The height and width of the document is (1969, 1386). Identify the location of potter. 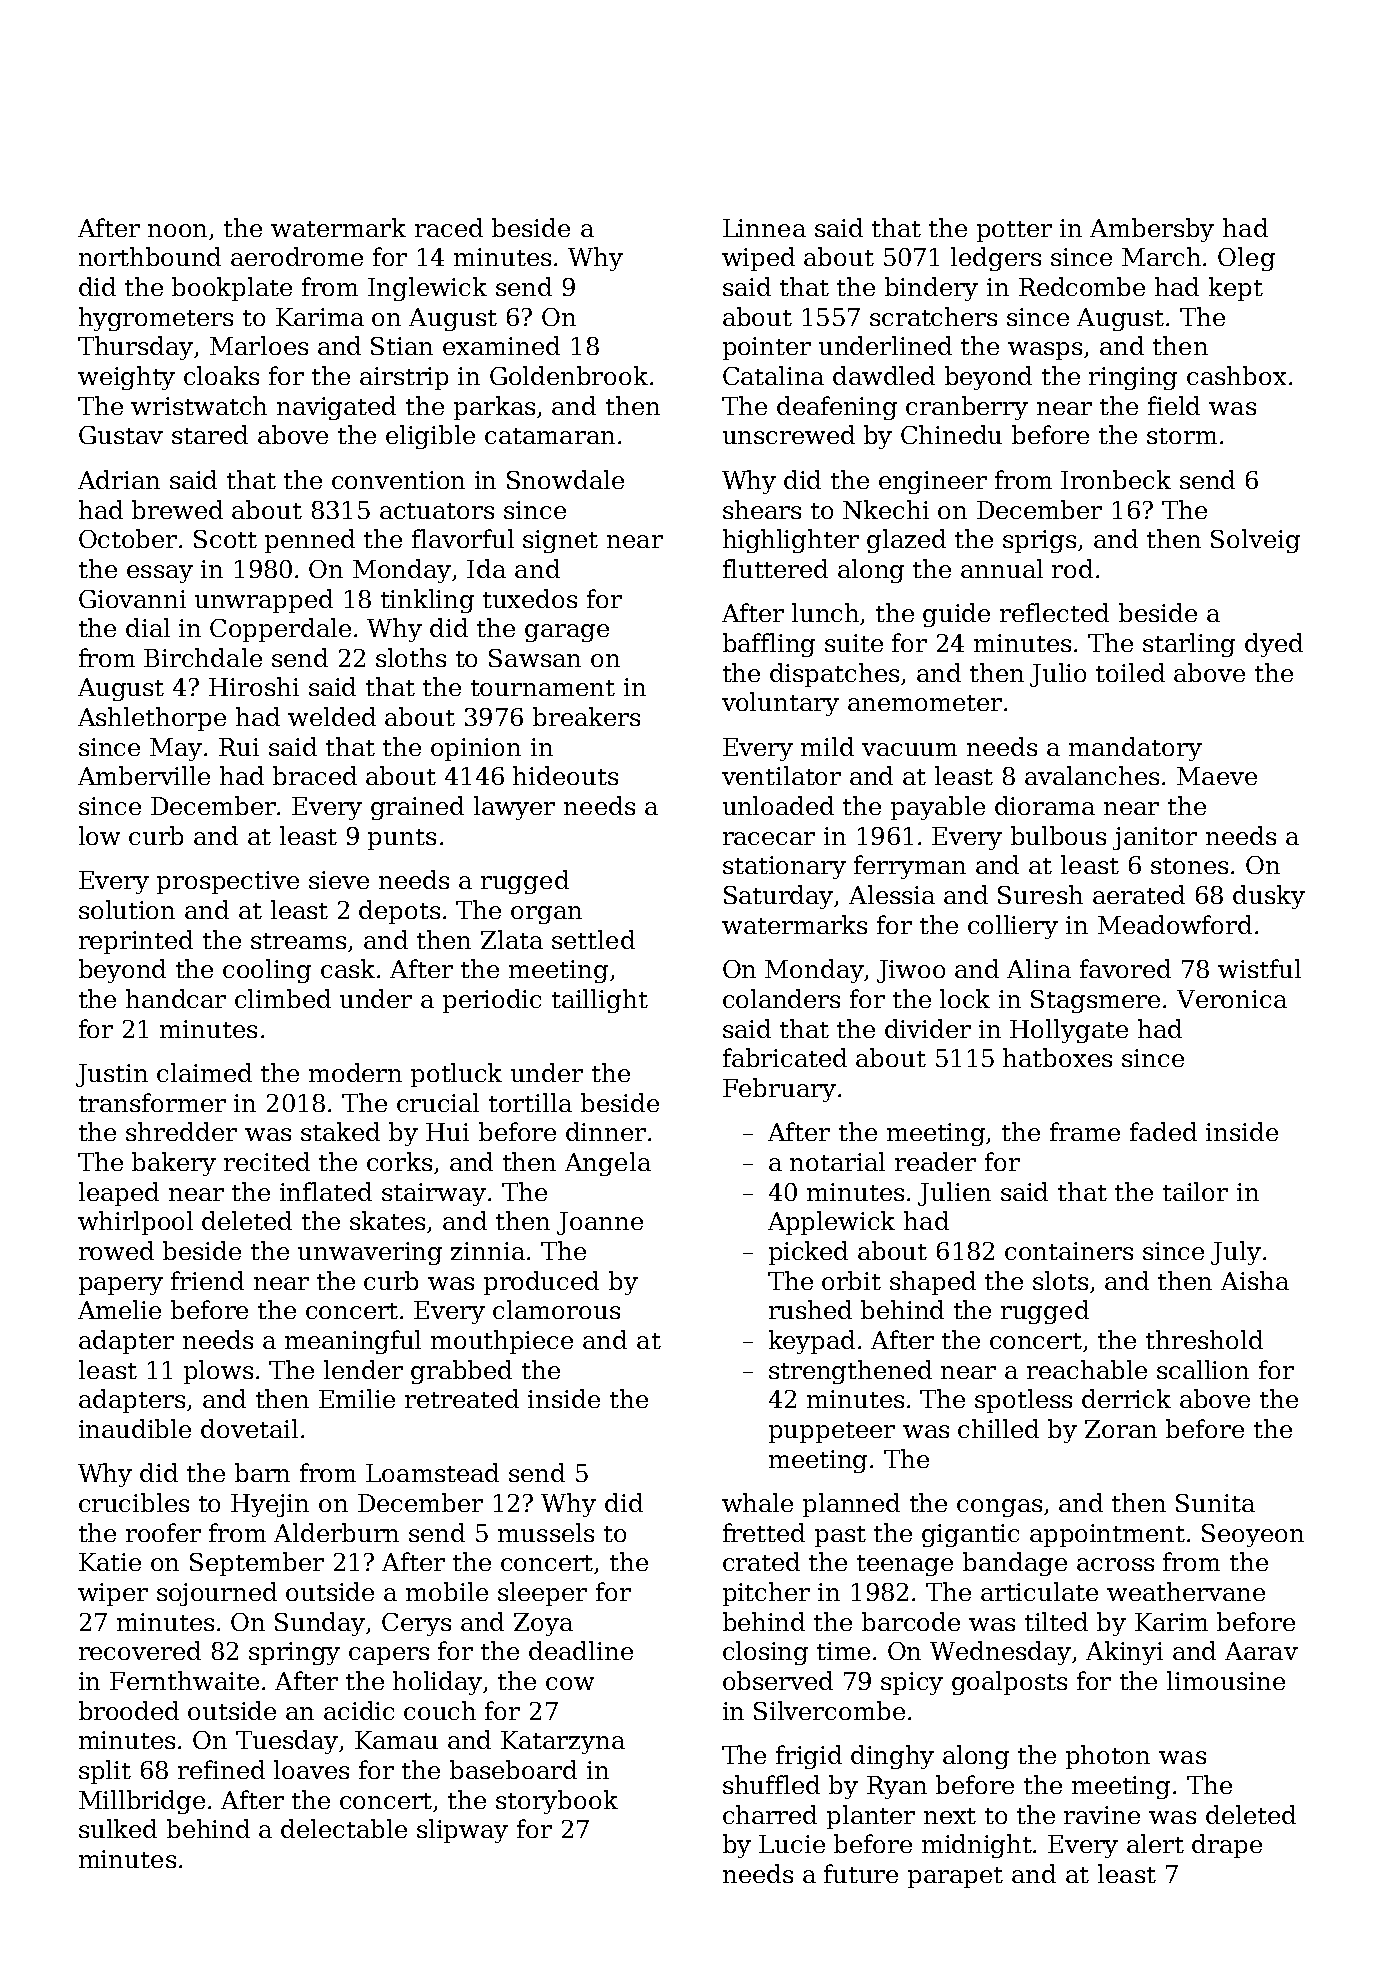
(1014, 231).
